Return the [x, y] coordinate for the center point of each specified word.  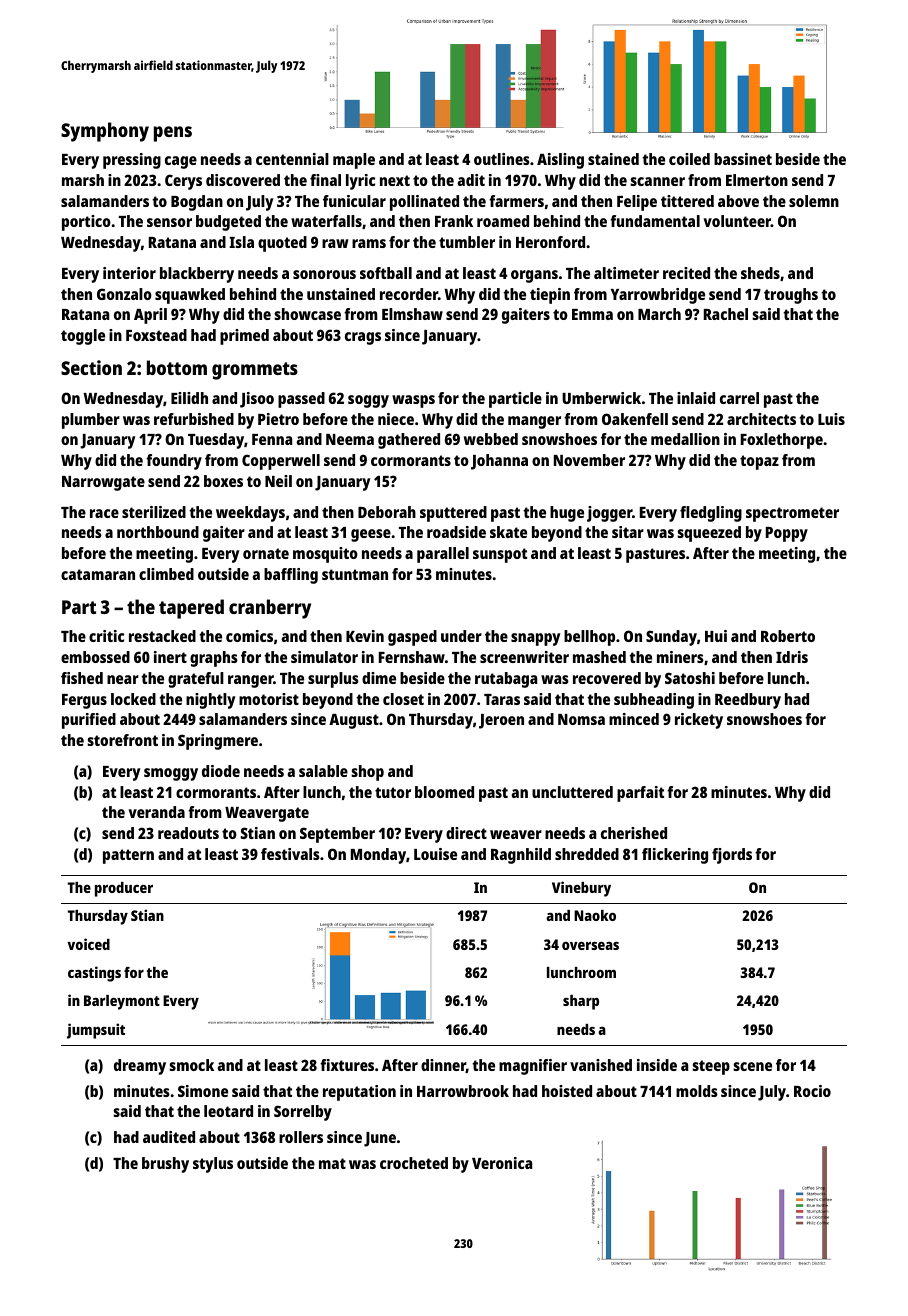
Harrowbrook [463, 1091]
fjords [732, 856]
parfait [640, 794]
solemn [814, 201]
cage [181, 162]
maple [354, 161]
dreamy [140, 1067]
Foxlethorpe [782, 441]
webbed [491, 439]
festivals [290, 854]
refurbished [194, 419]
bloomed [444, 792]
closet [403, 699]
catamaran [98, 574]
